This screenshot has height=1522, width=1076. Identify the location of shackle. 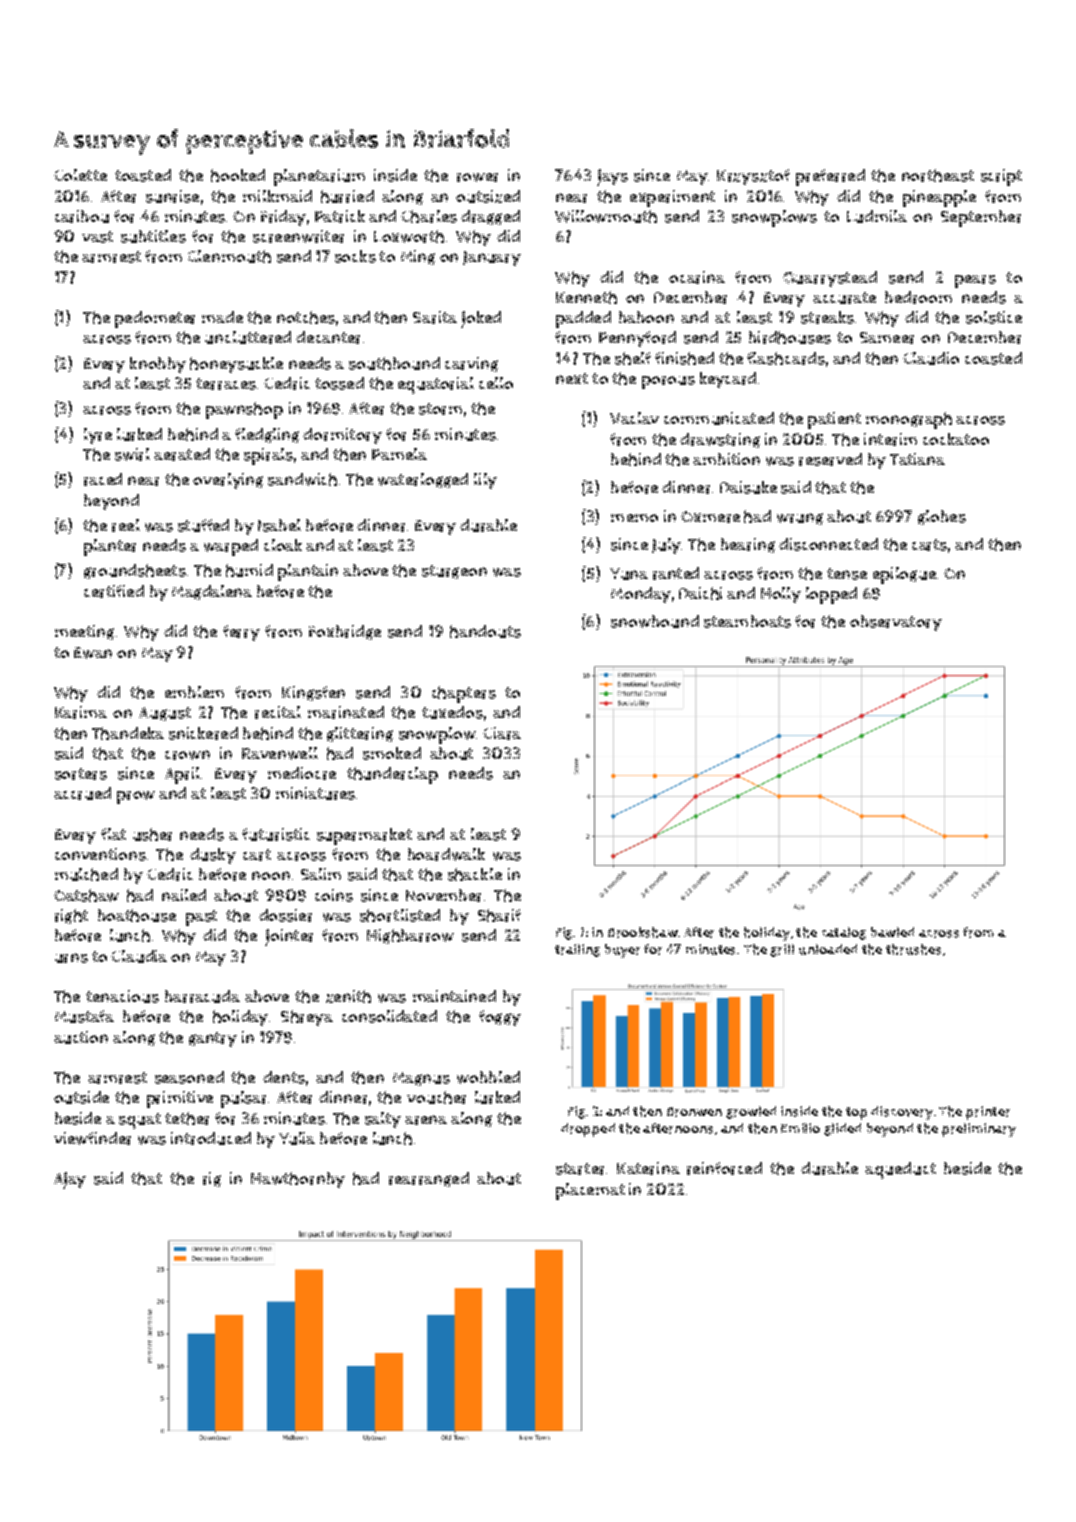
(475, 874).
